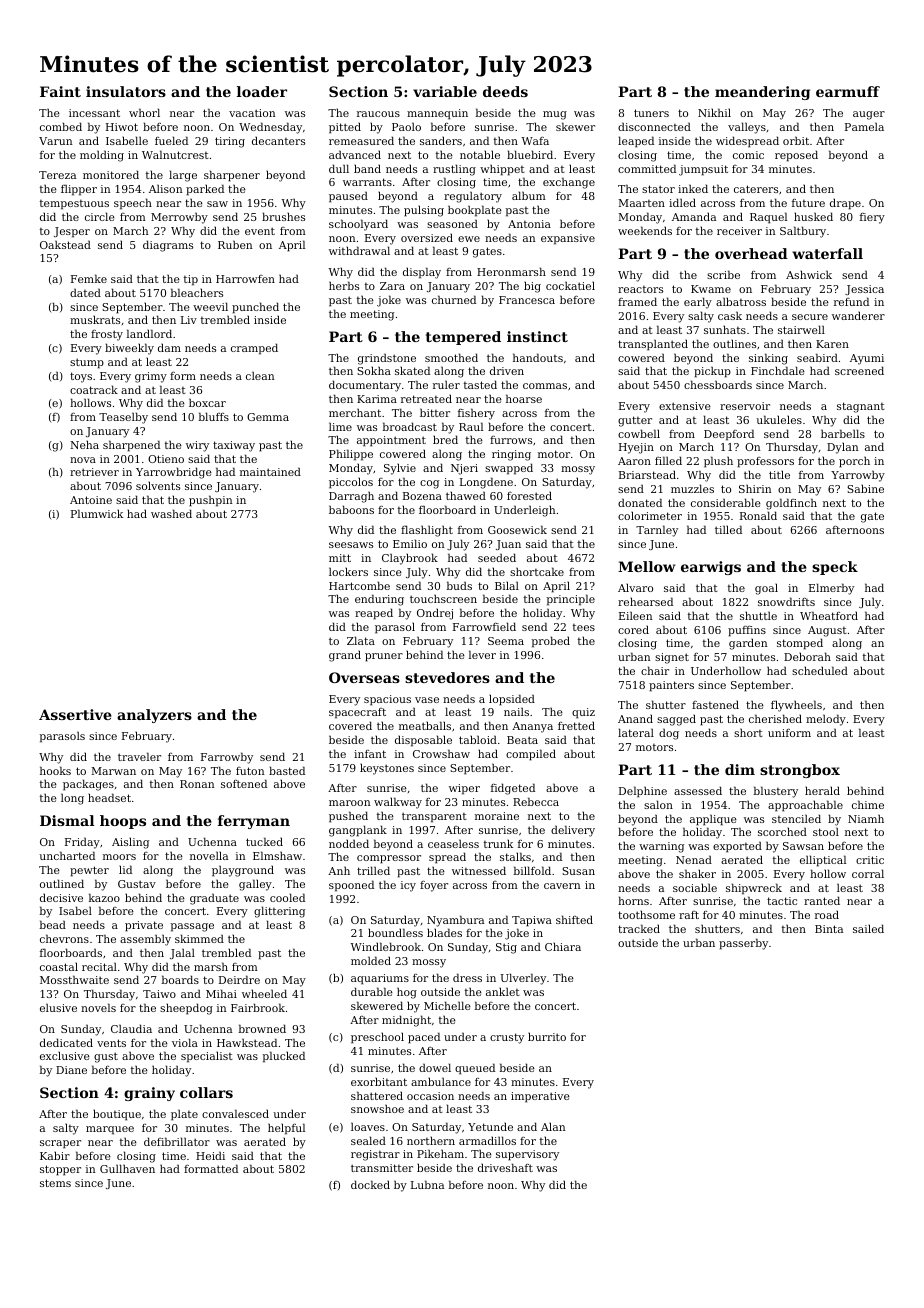  Describe the element at coordinates (245, 279) in the page. I see `Harrowfen` at that location.
